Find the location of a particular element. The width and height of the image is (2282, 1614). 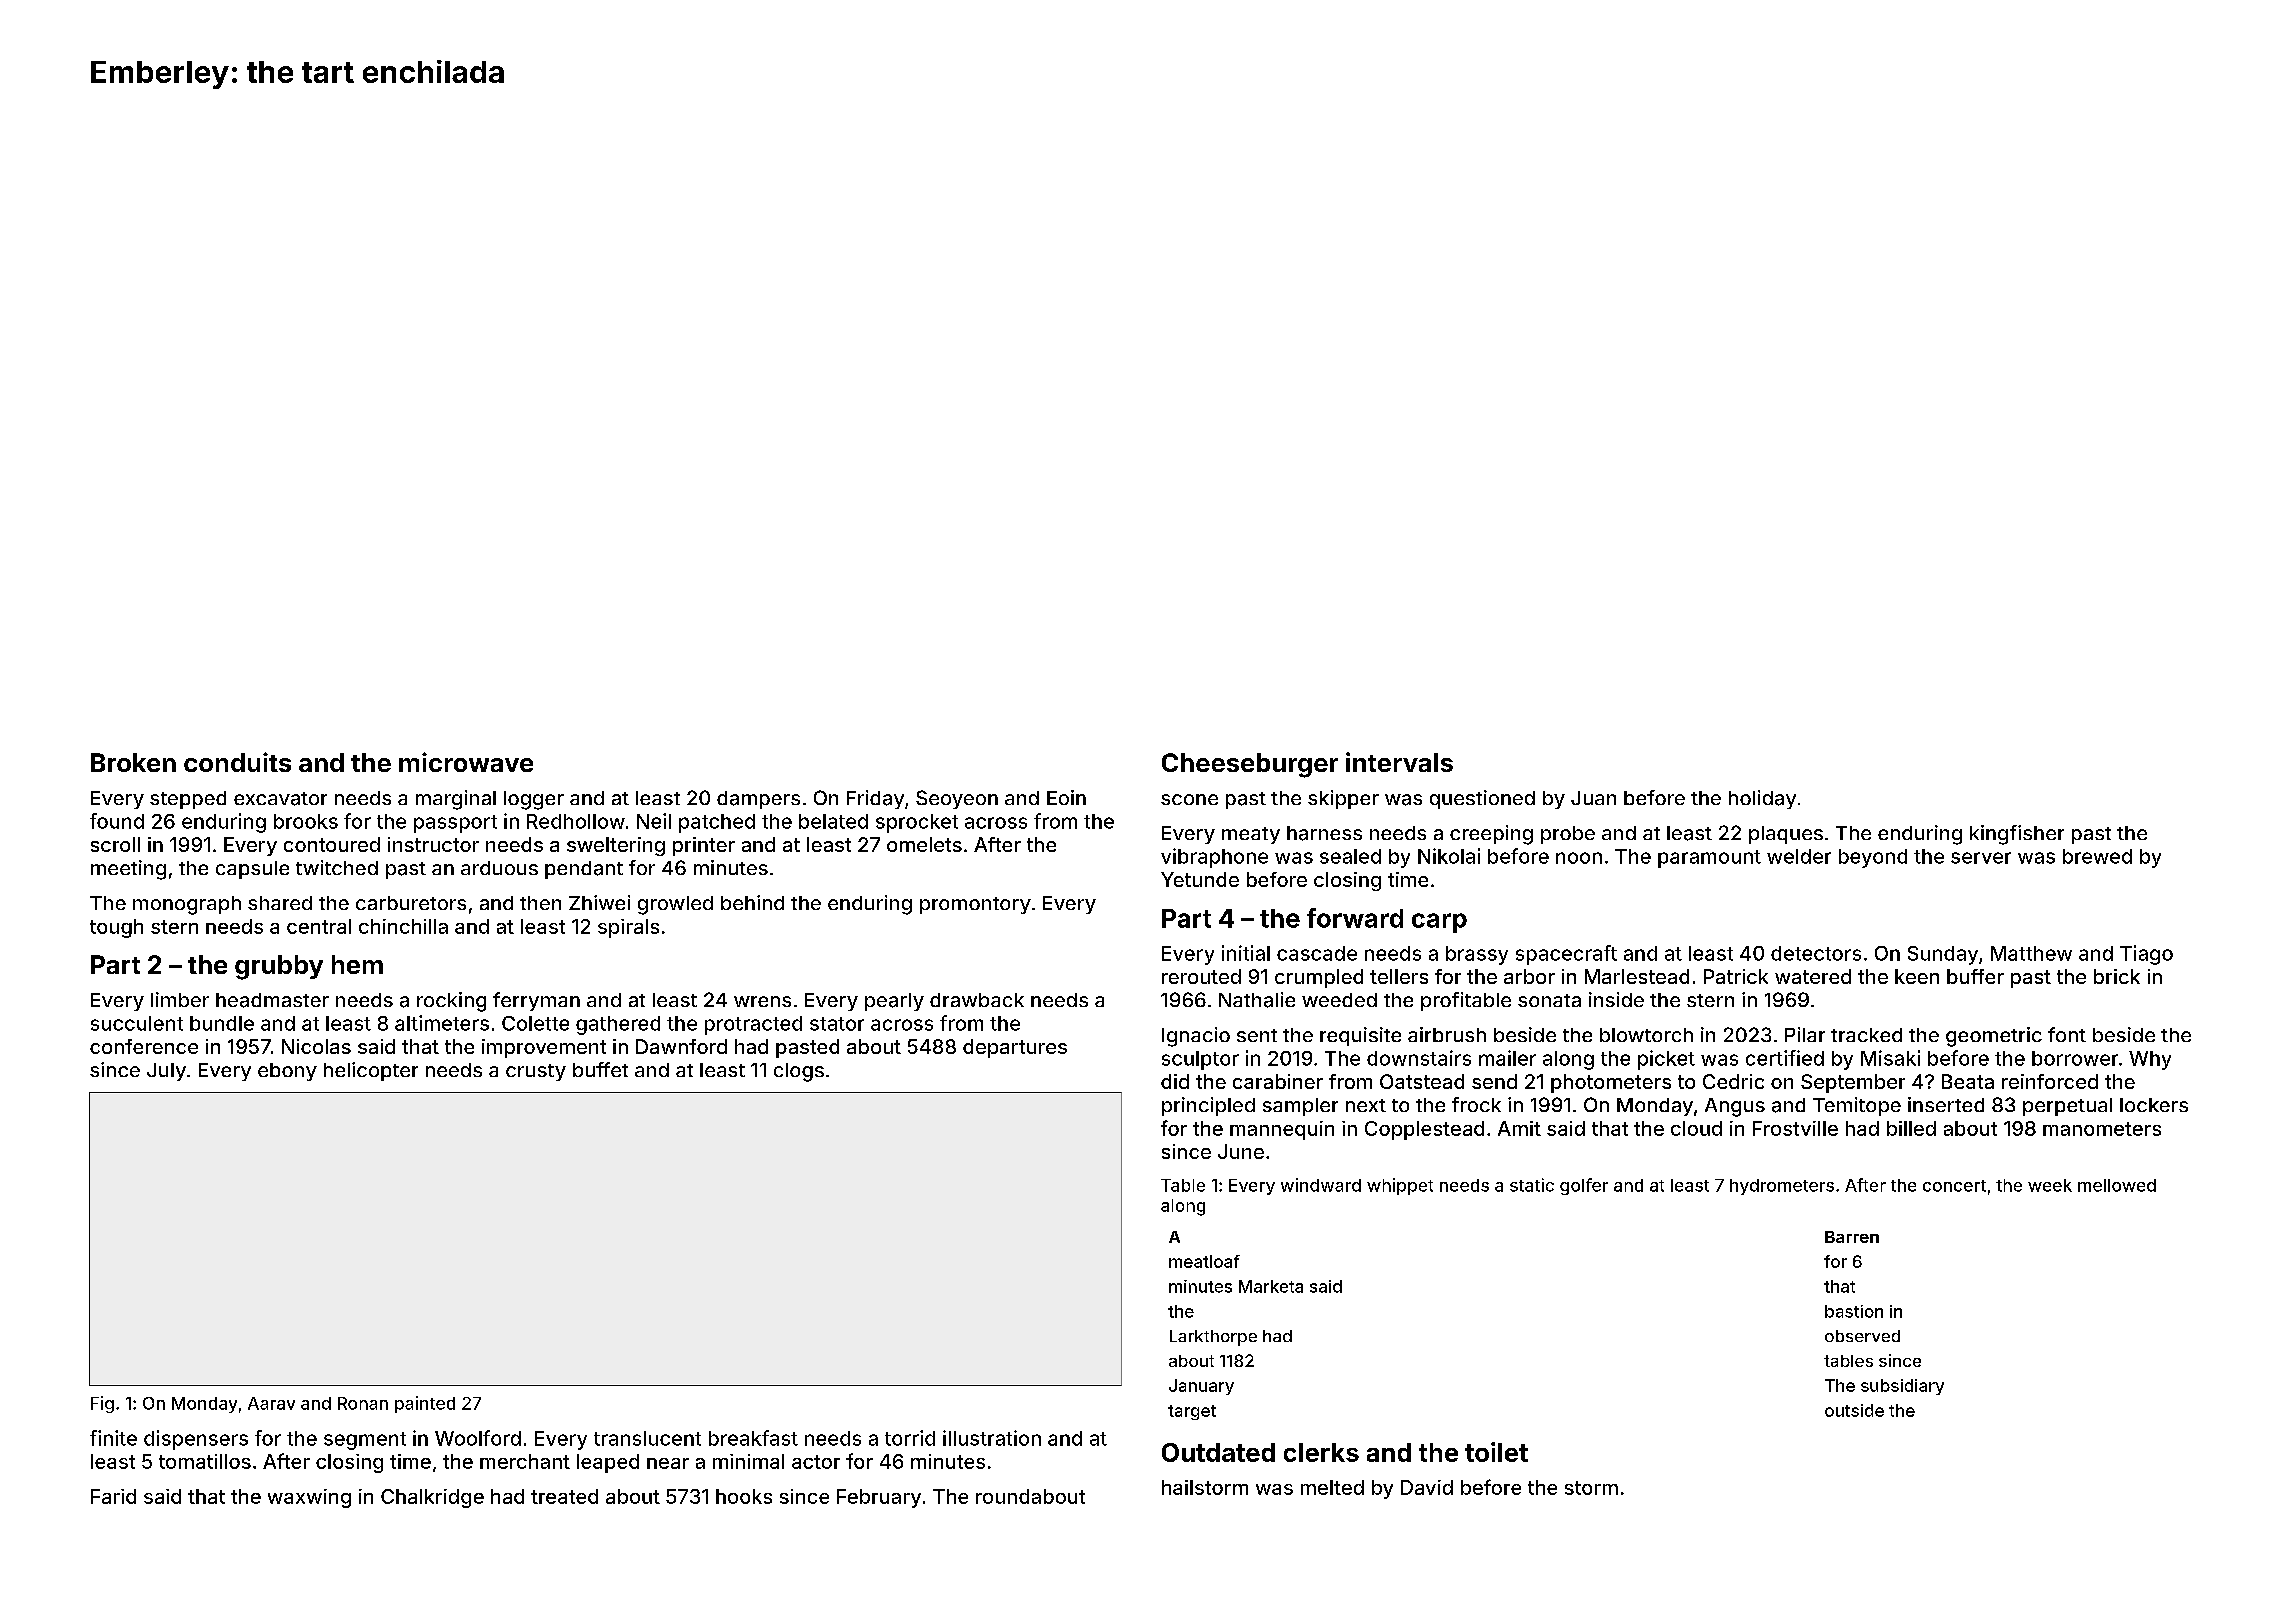

creeping is located at coordinates (1491, 835).
